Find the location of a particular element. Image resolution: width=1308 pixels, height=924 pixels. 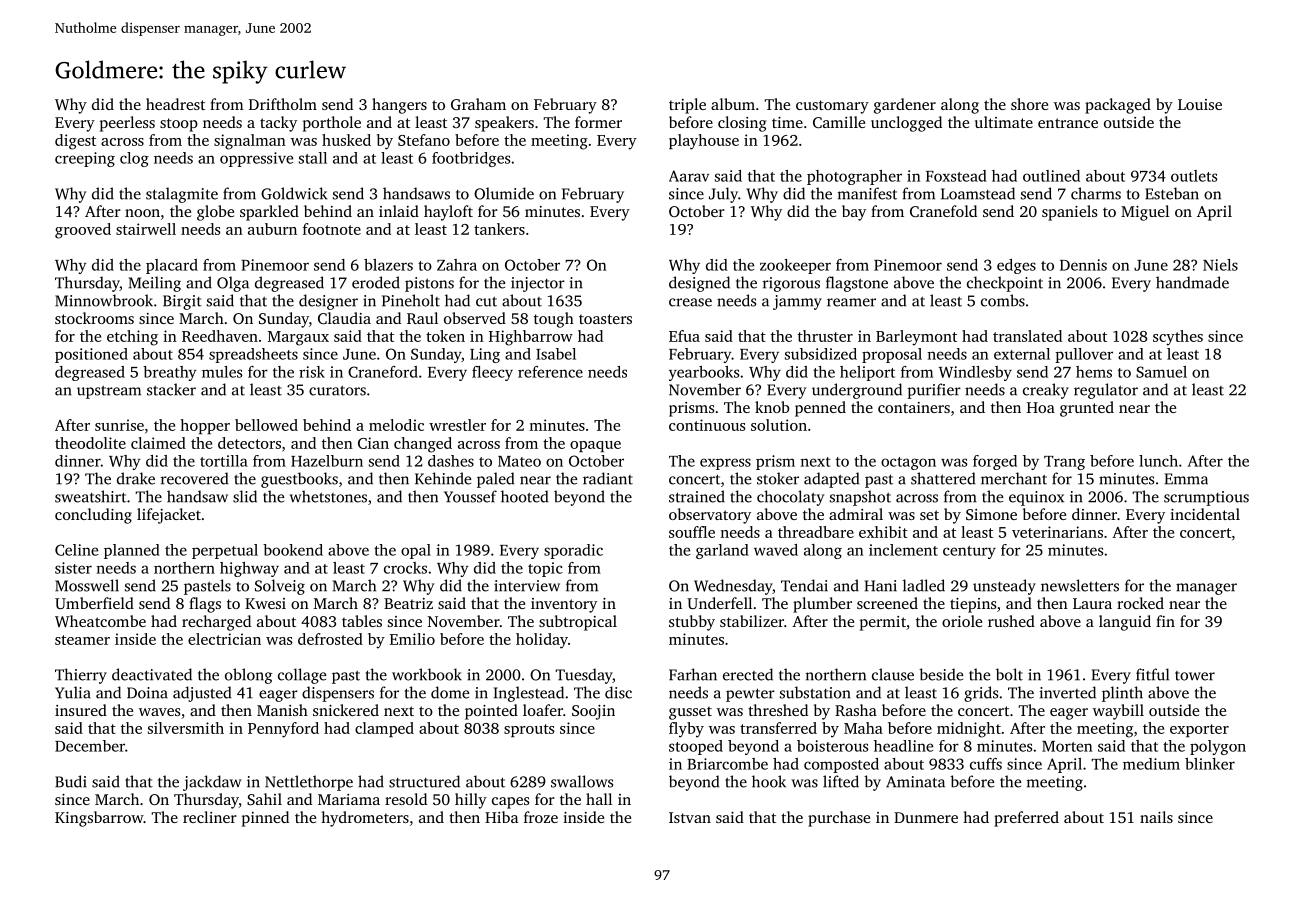

Highbarrow is located at coordinates (531, 338).
